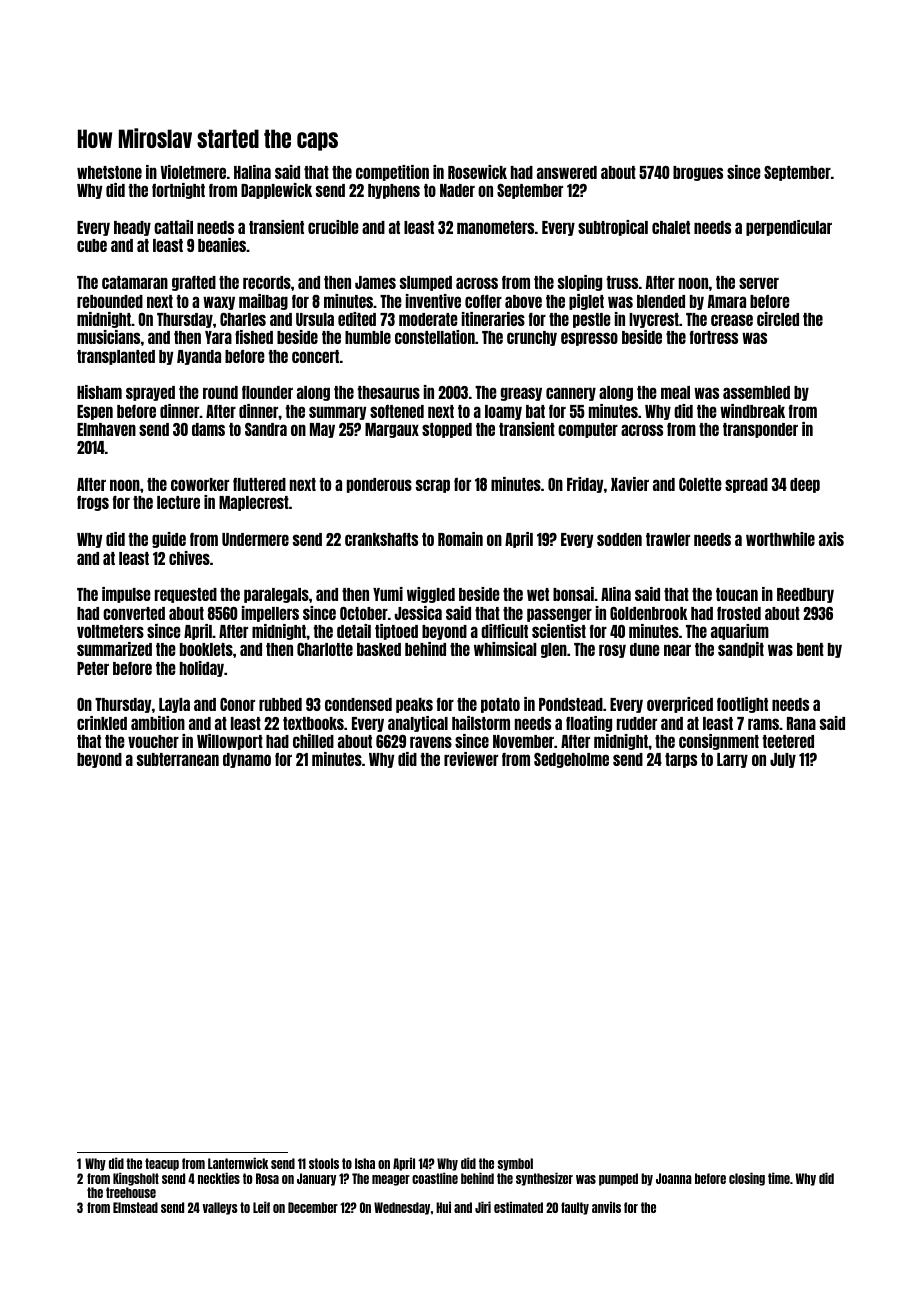 The height and width of the image is (1314, 924). I want to click on July, so click(783, 760).
